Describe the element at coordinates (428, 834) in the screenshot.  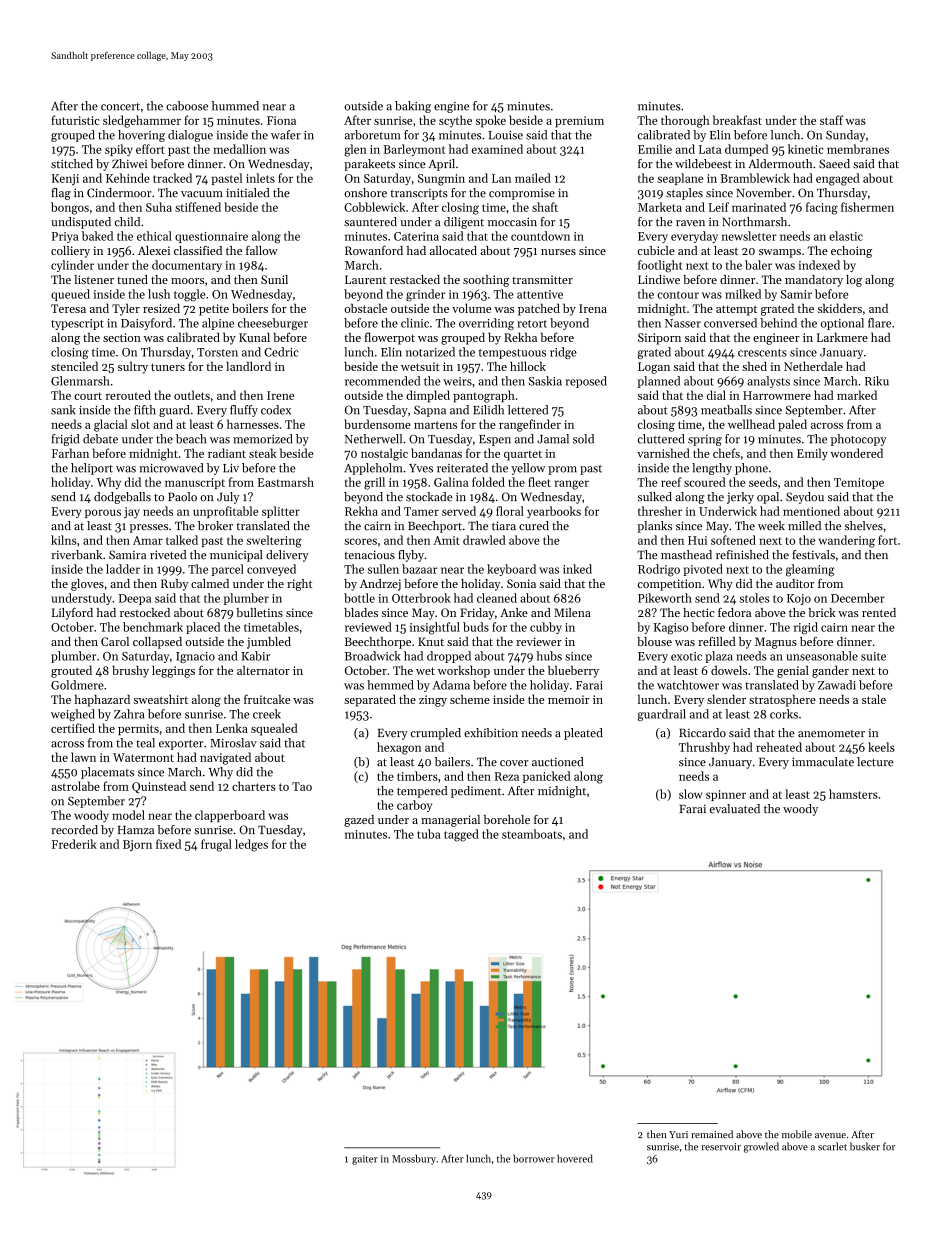
I see `tuba` at that location.
